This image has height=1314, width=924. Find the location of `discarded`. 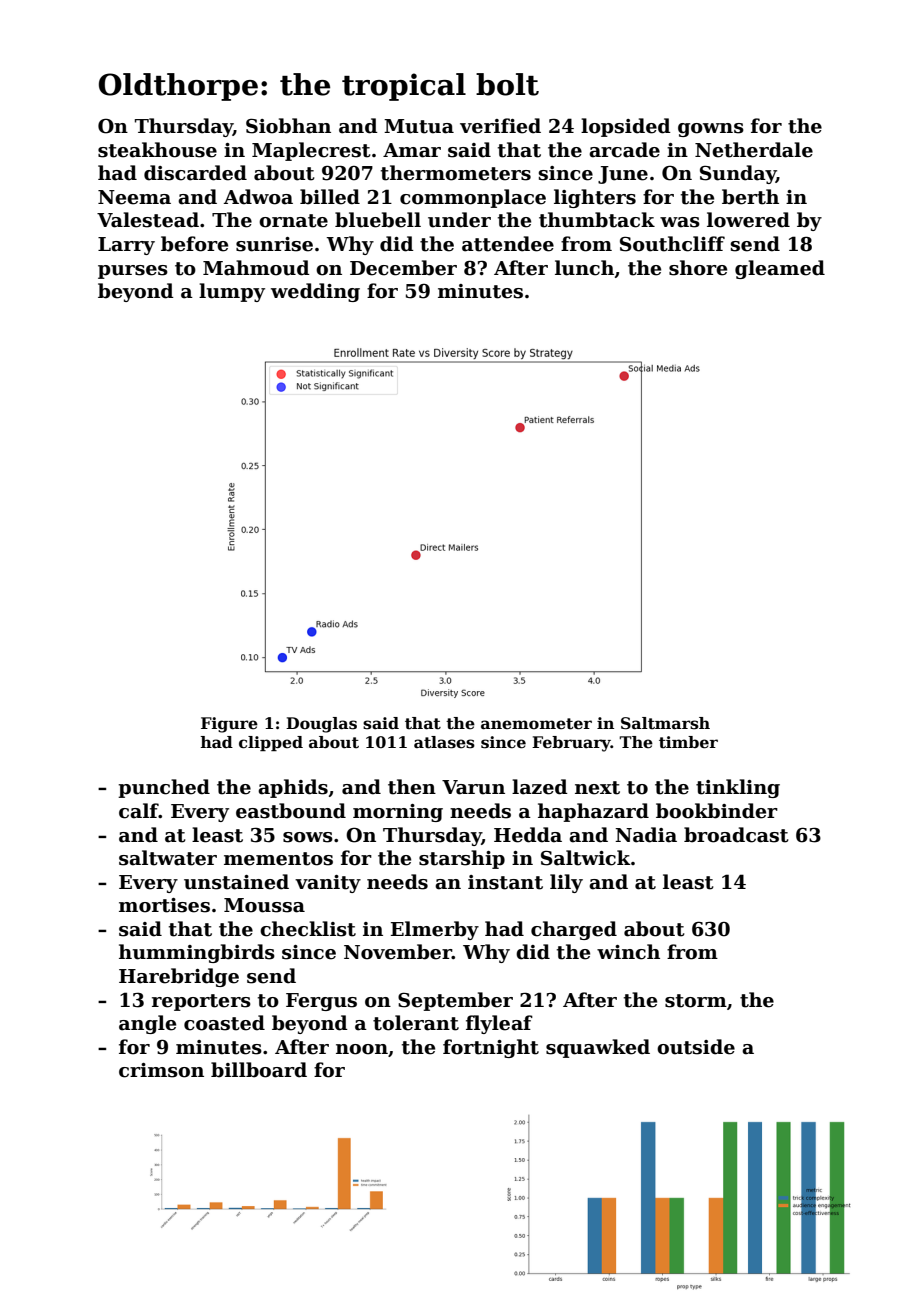

discarded is located at coordinates (195, 173).
